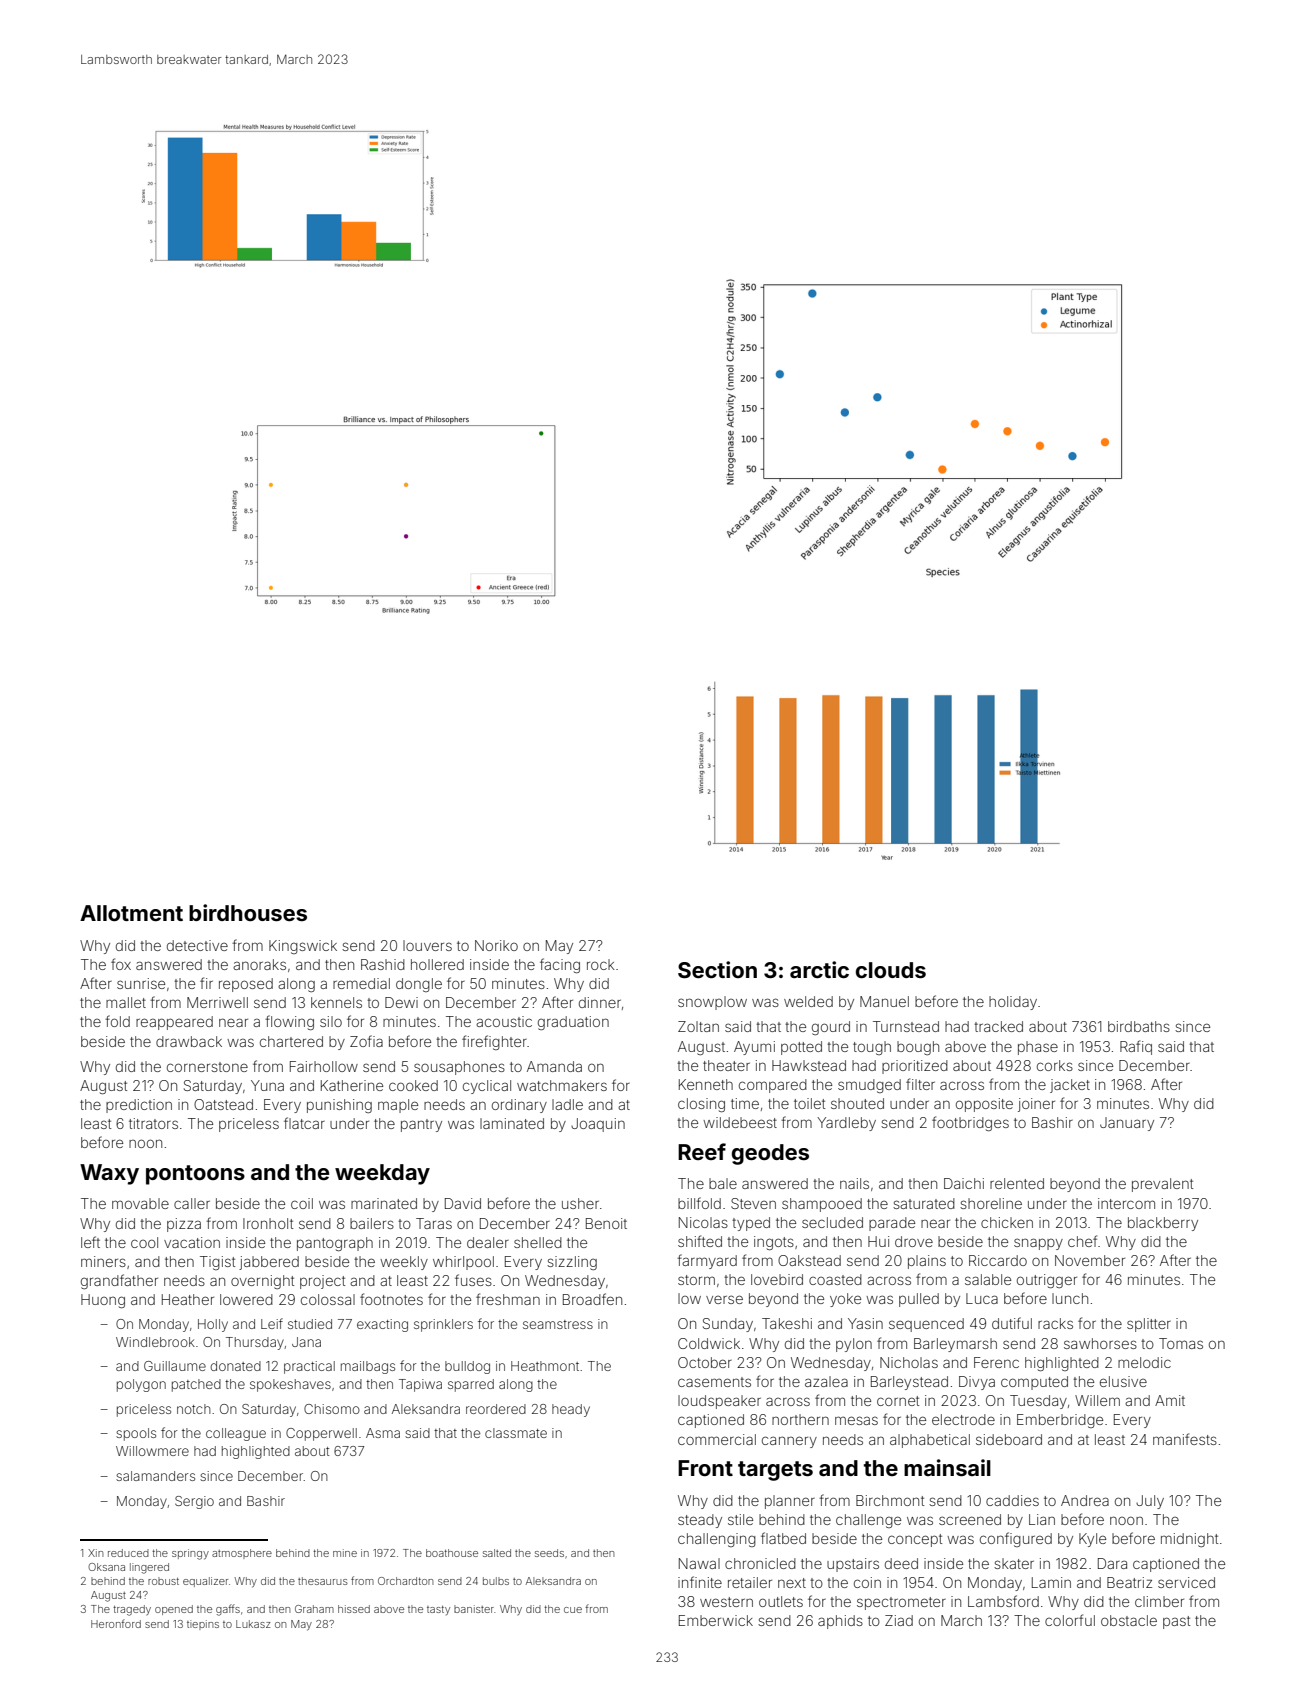 The height and width of the page is (1696, 1311). What do you see at coordinates (194, 1502) in the page?
I see `Sergio` at bounding box center [194, 1502].
